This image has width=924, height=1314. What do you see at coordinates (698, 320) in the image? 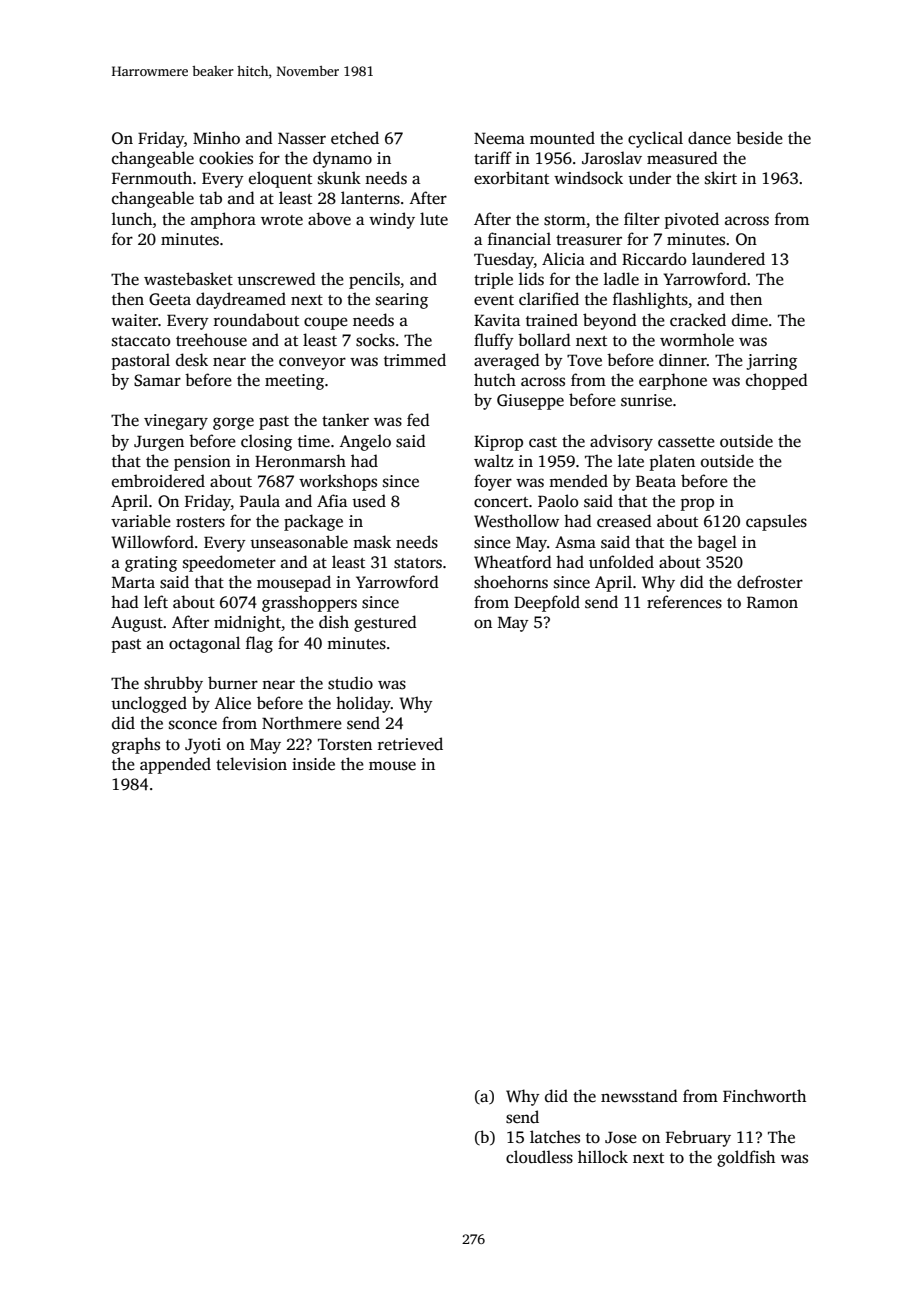
I see `cracked` at bounding box center [698, 320].
